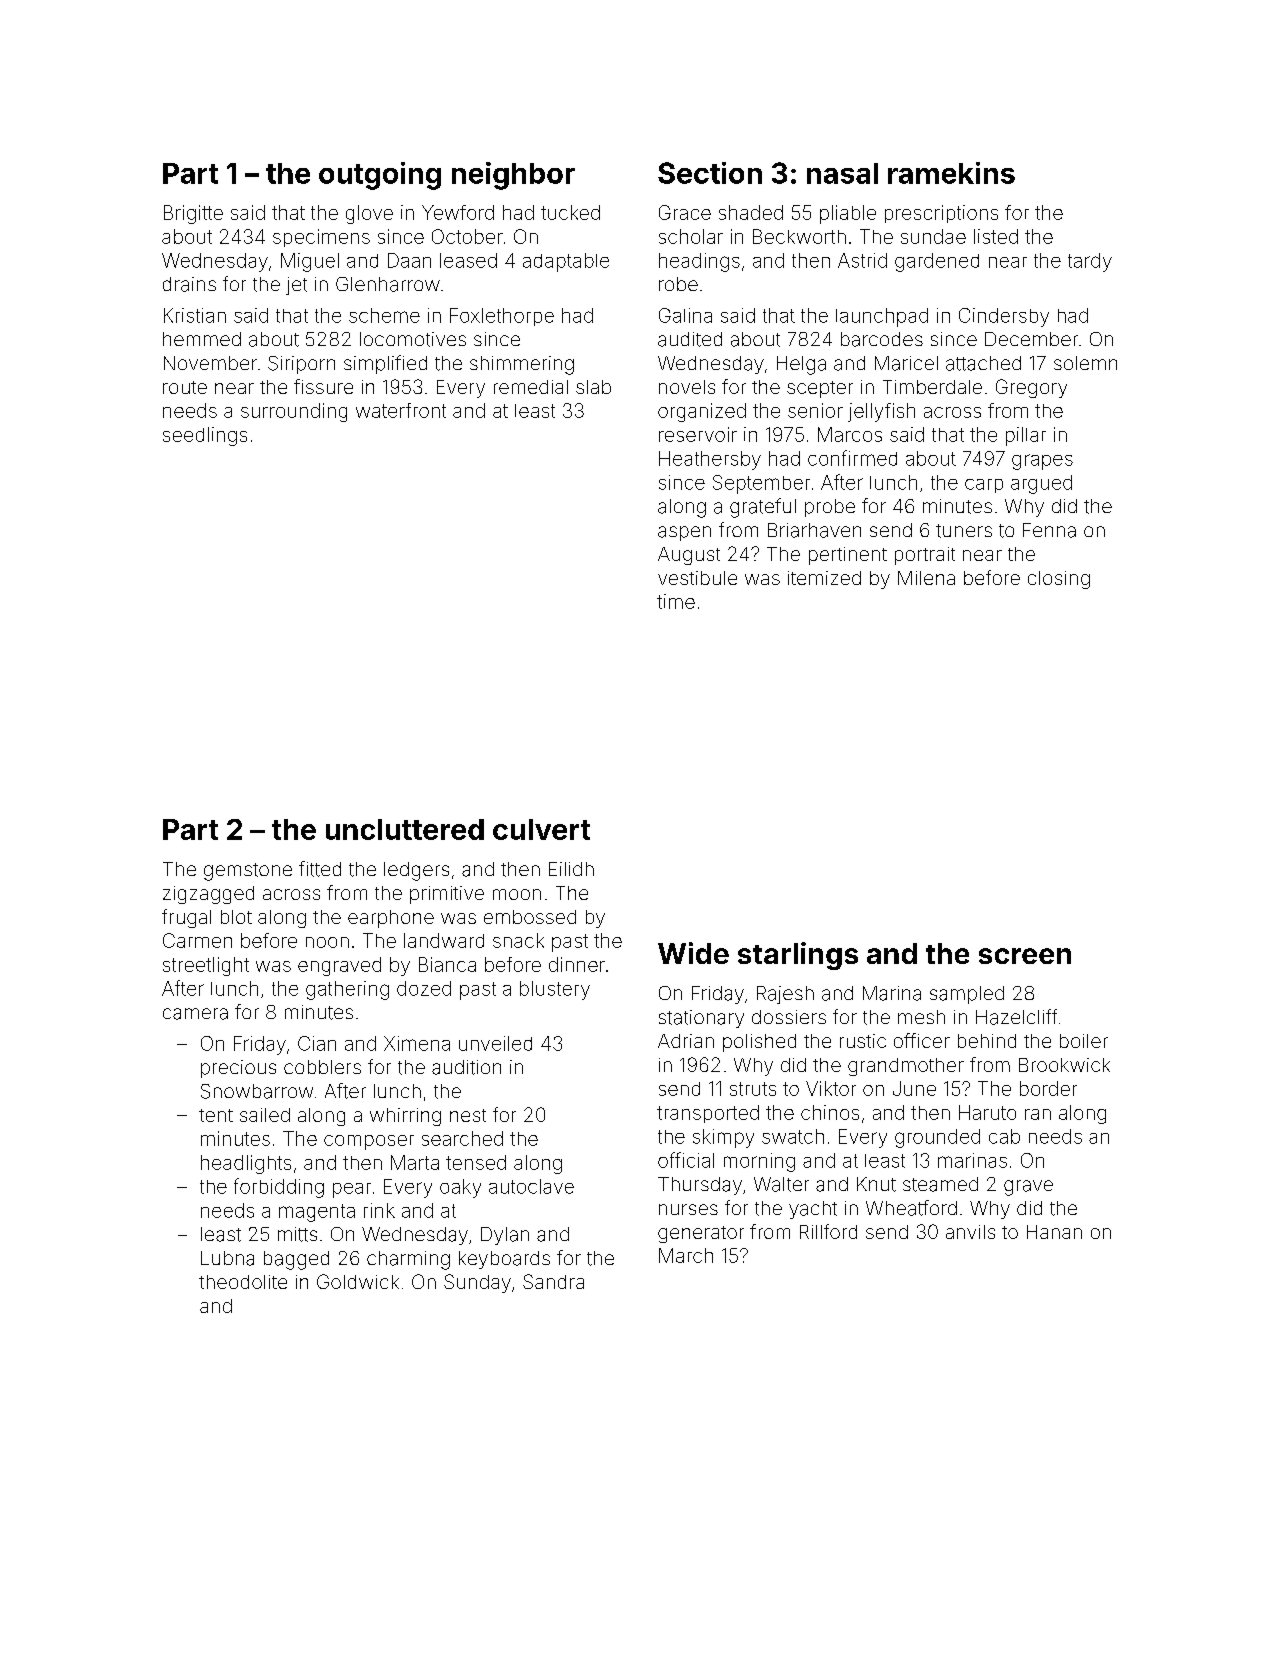 The width and height of the screenshot is (1281, 1658). What do you see at coordinates (1025, 956) in the screenshot?
I see `screen` at bounding box center [1025, 956].
